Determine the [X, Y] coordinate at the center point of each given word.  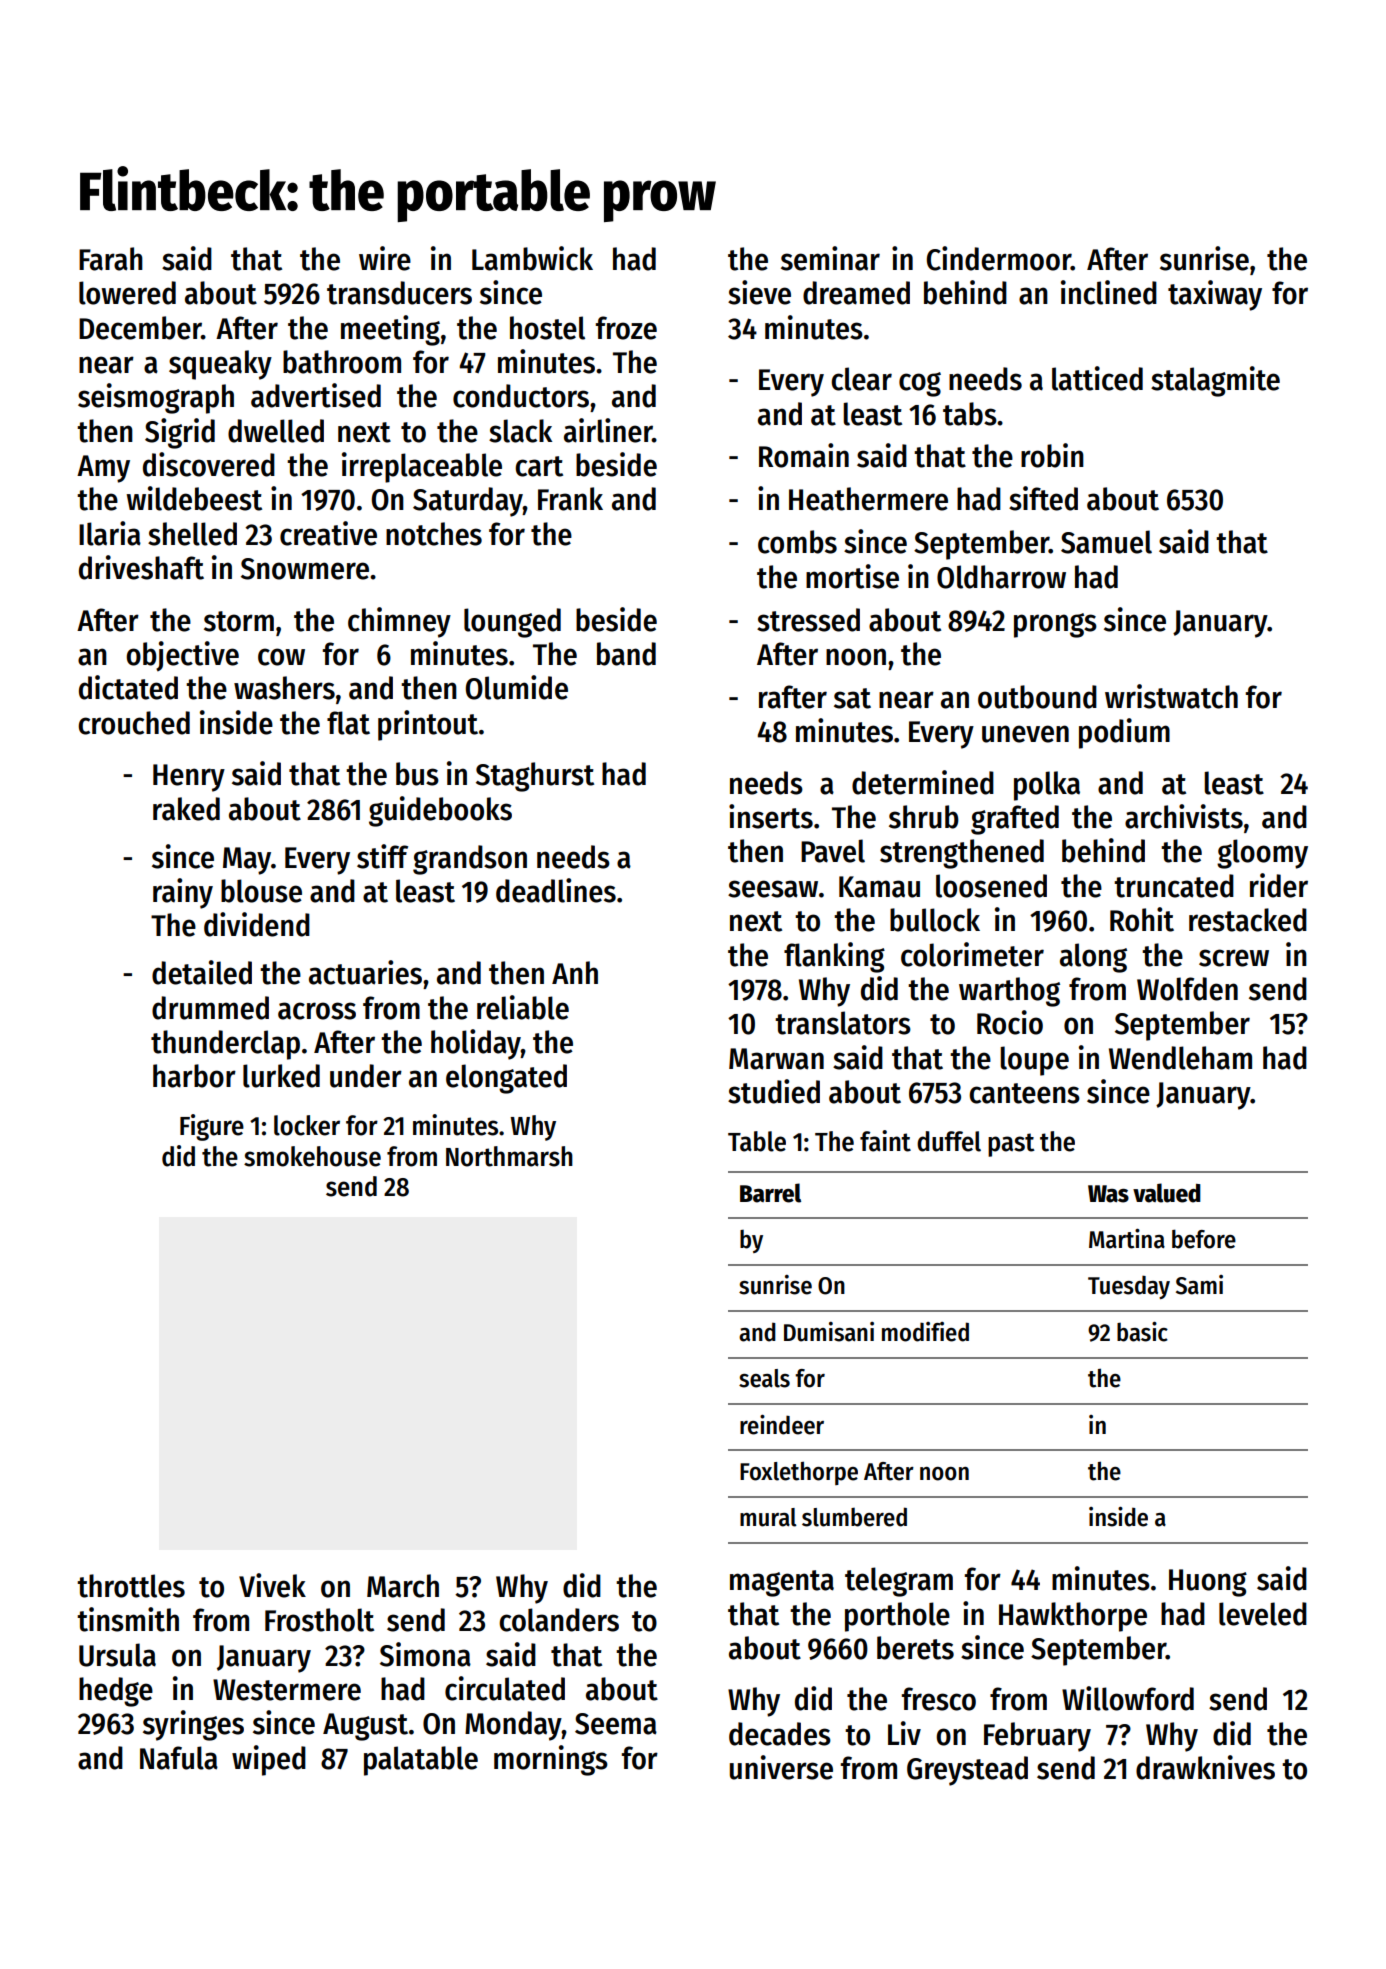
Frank [570, 499]
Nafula [179, 1758]
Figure [212, 1127]
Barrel [770, 1193]
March [403, 1586]
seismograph [156, 398]
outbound [1037, 697]
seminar [830, 258]
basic [1142, 1332]
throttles [131, 1586]
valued [1167, 1193]
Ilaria [110, 533]
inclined [1109, 292]
